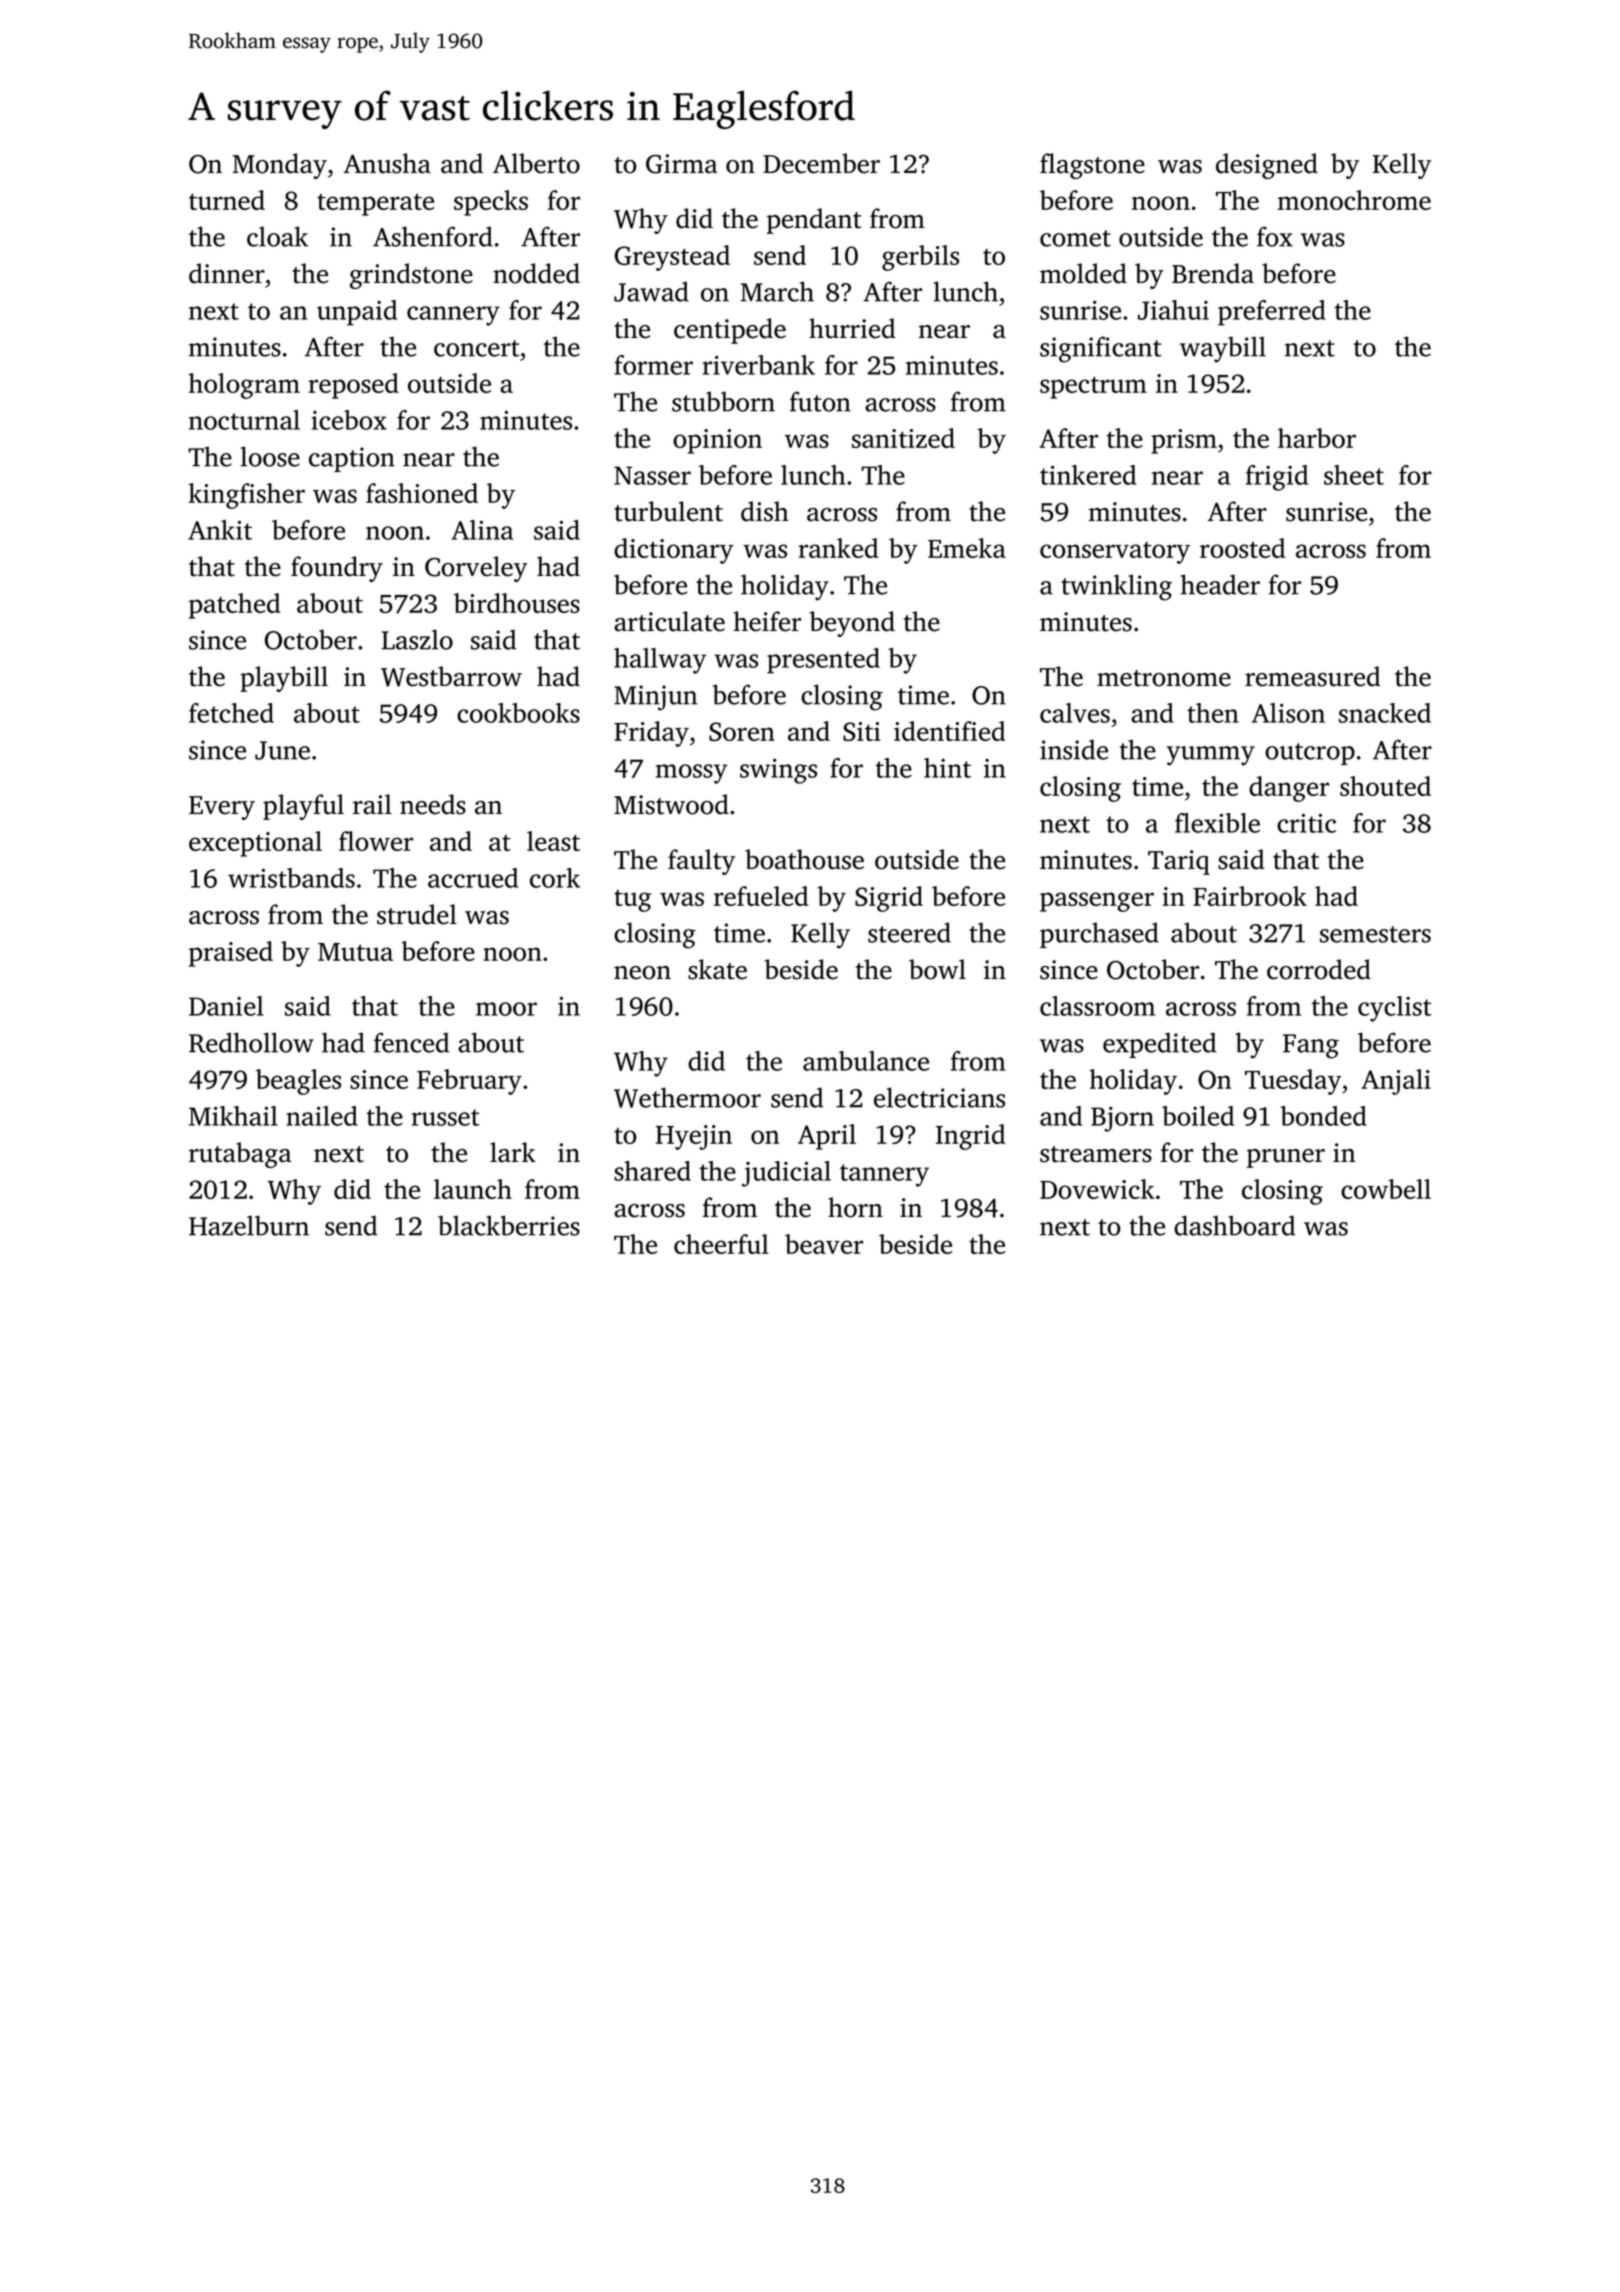  Describe the element at coordinates (222, 808) in the document. I see `Every` at that location.
